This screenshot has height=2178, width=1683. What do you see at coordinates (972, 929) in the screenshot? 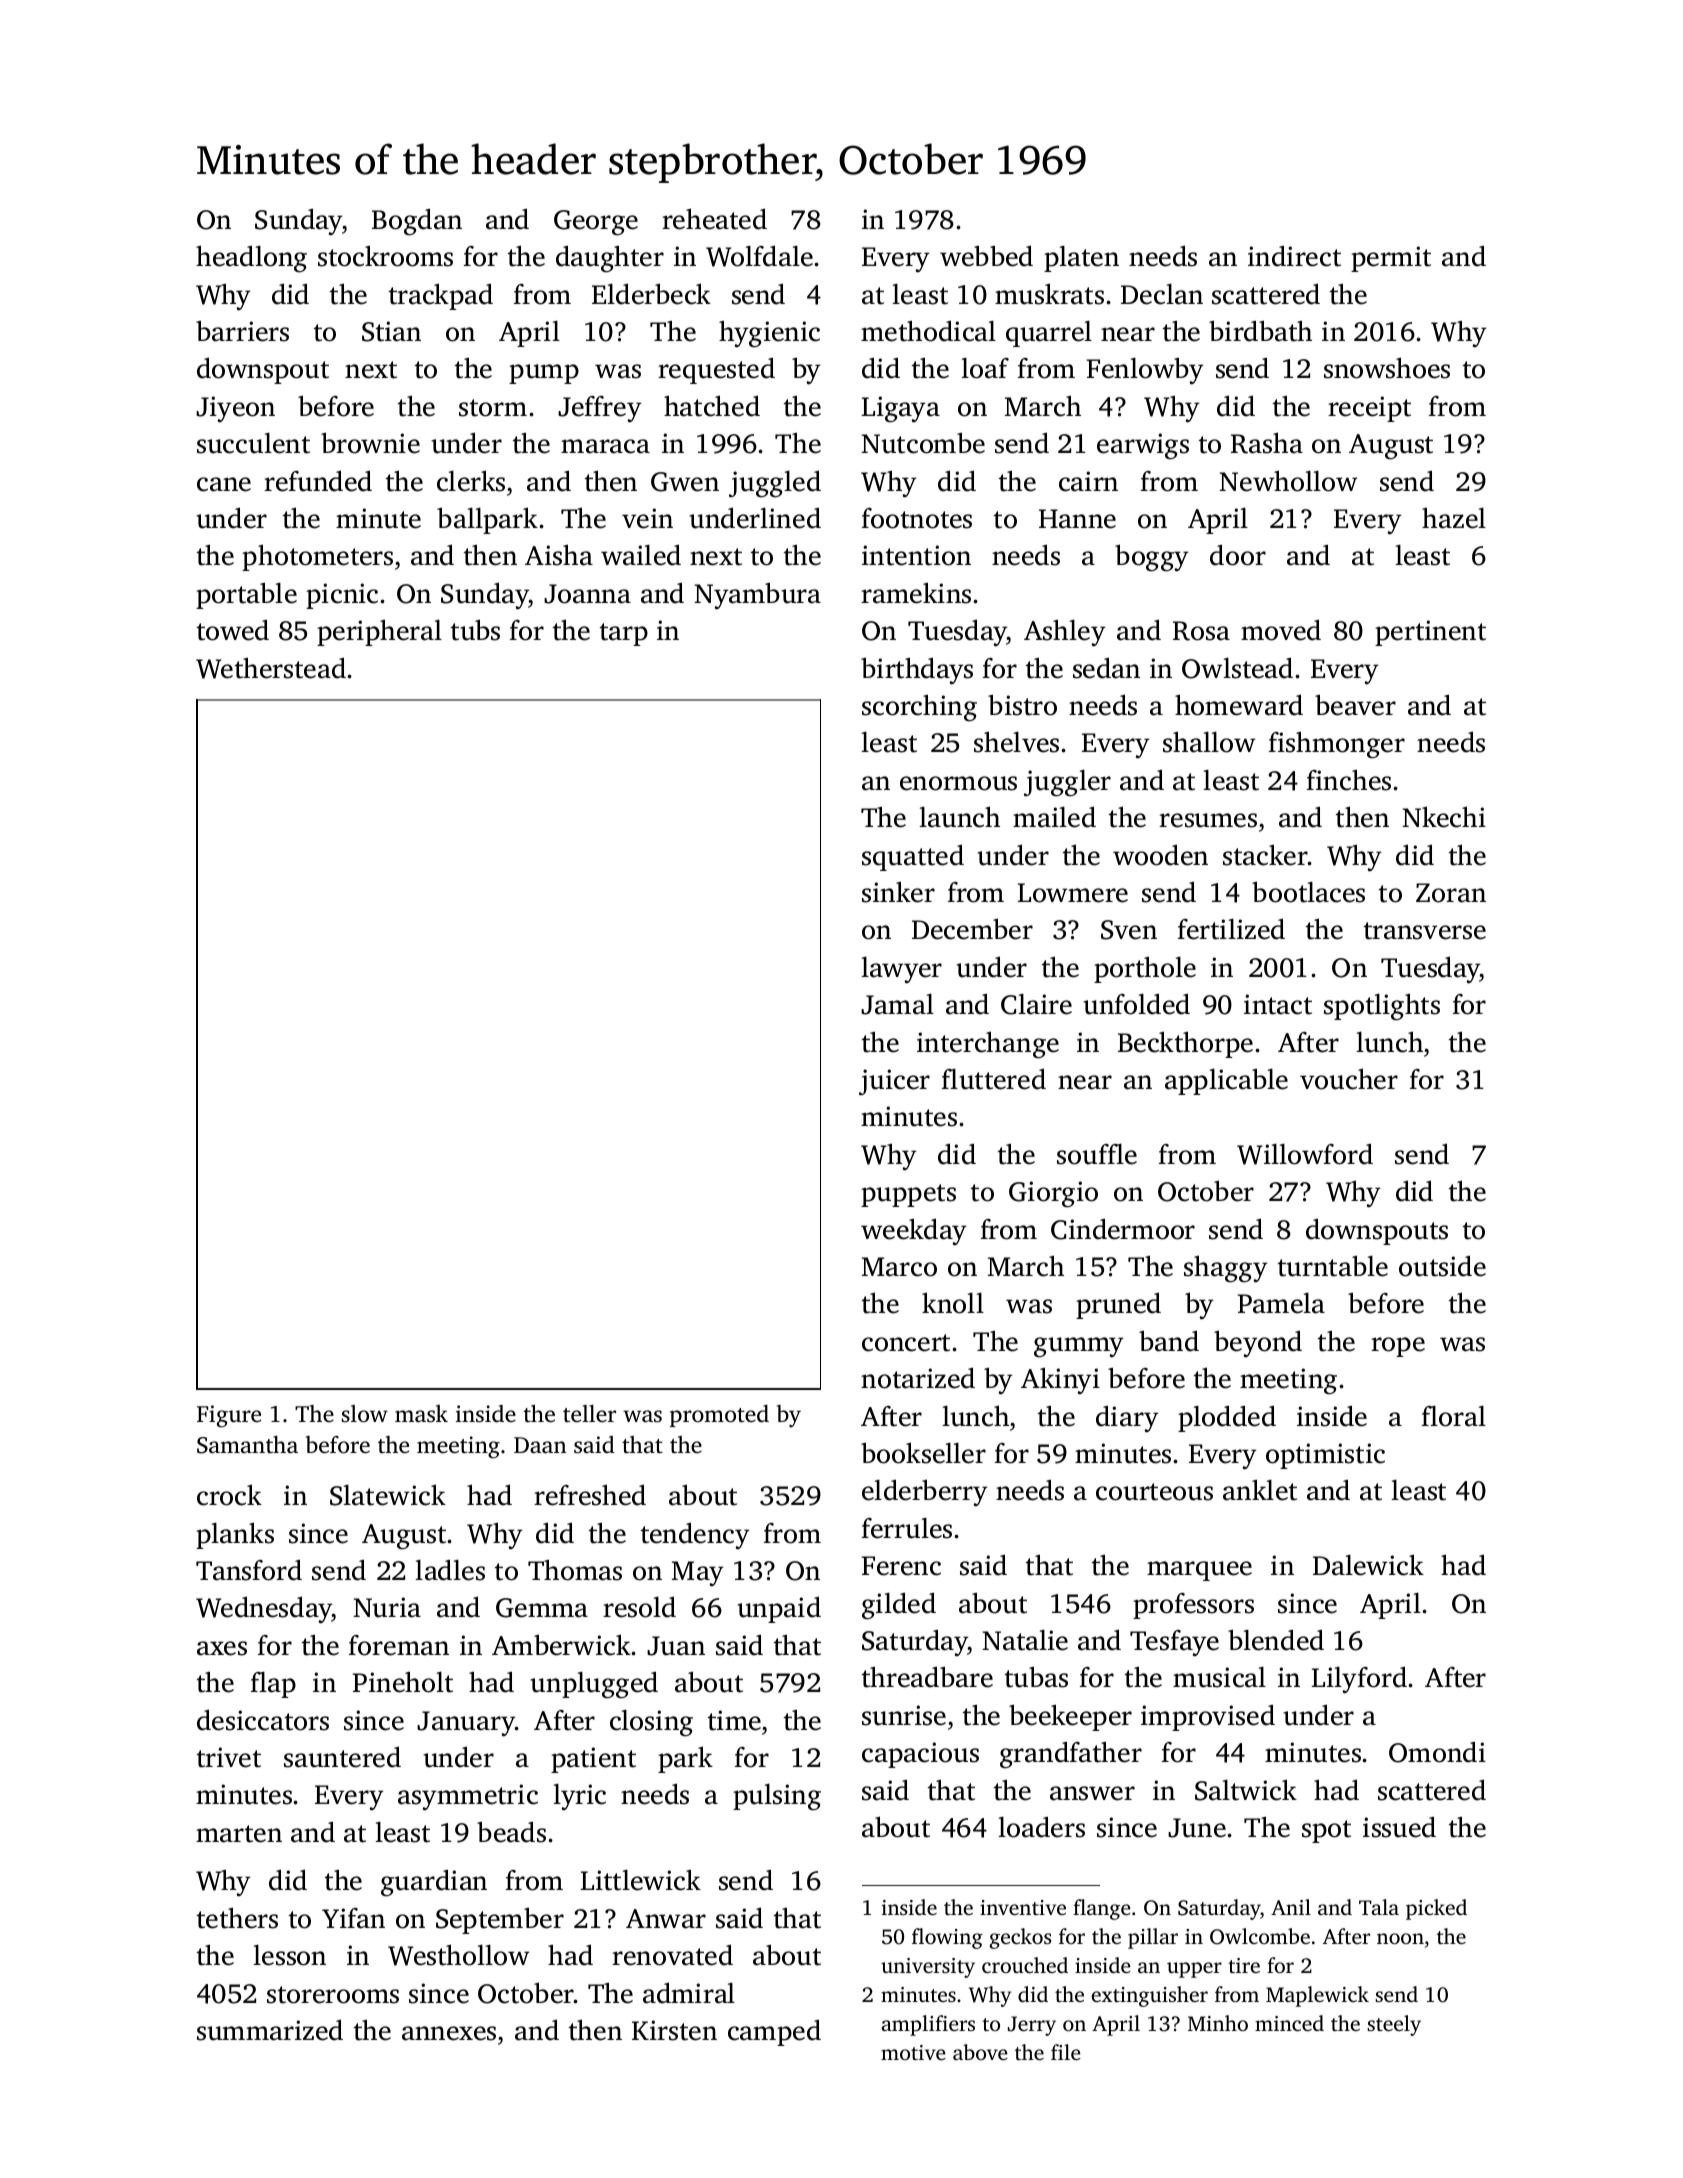
I see `December` at bounding box center [972, 929].
